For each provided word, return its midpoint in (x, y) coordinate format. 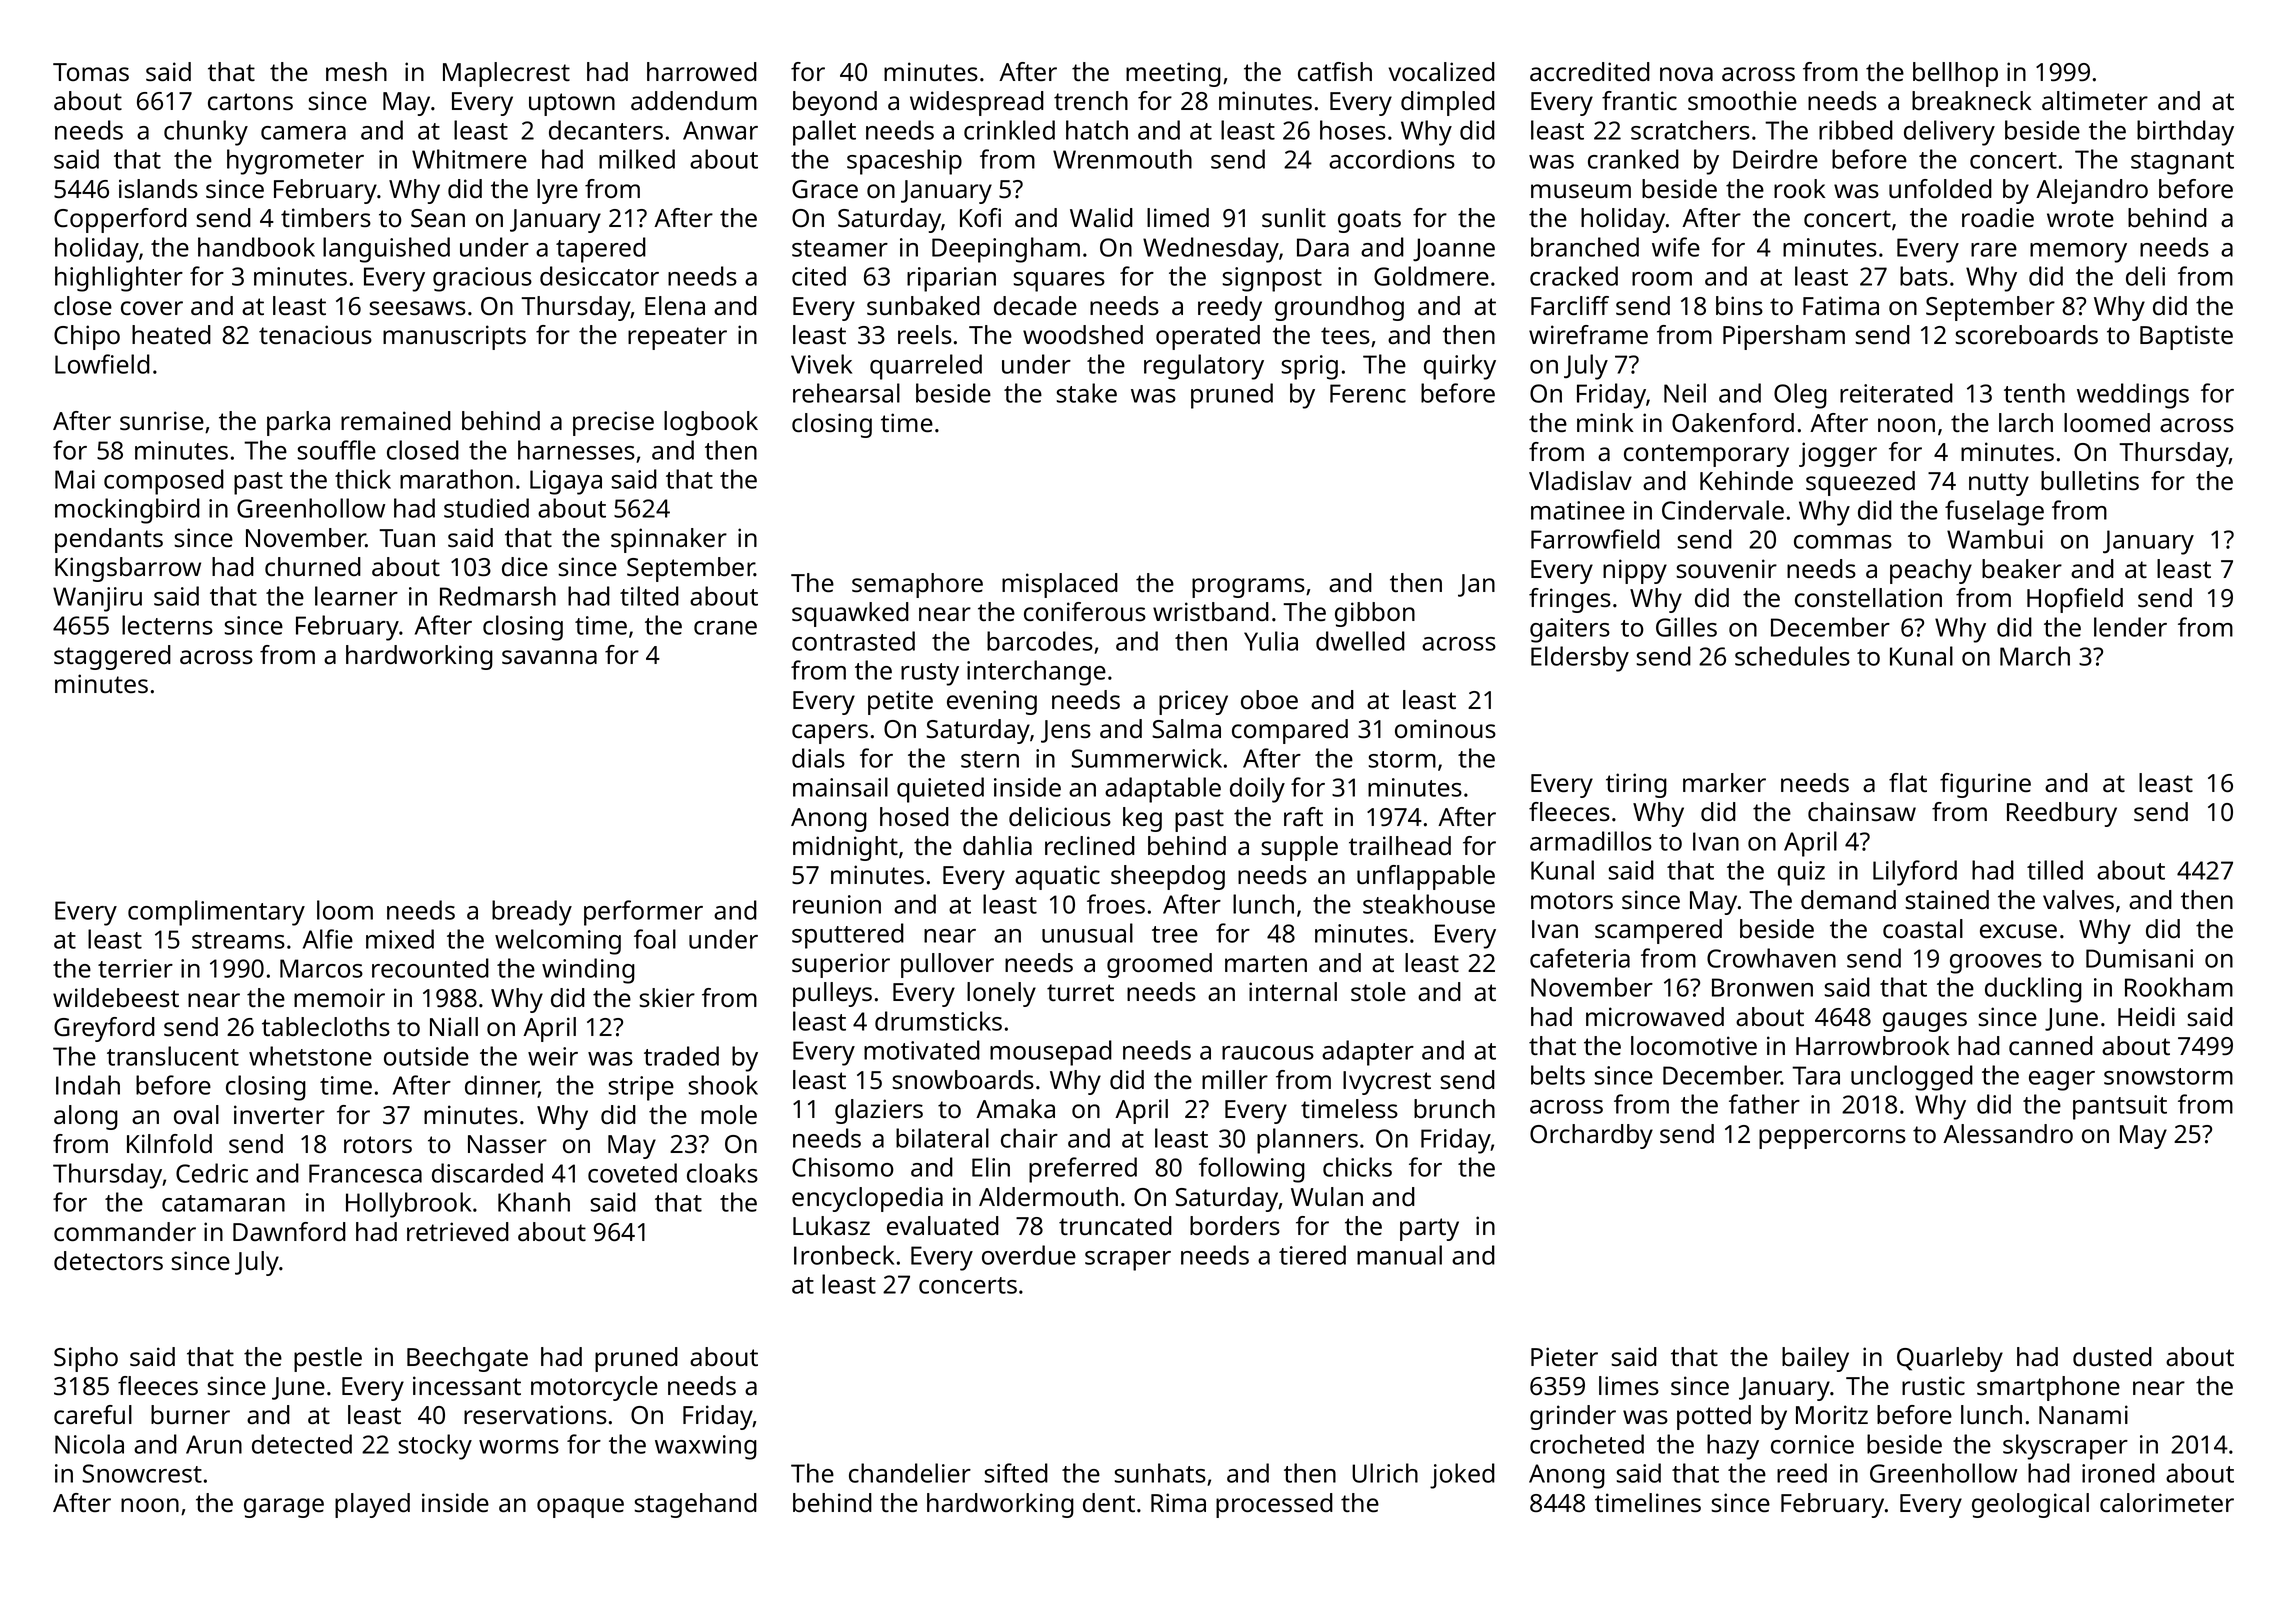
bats (1924, 276)
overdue (1029, 1255)
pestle (328, 1359)
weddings (2133, 396)
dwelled (1360, 641)
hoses (1353, 130)
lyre (557, 191)
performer (643, 913)
